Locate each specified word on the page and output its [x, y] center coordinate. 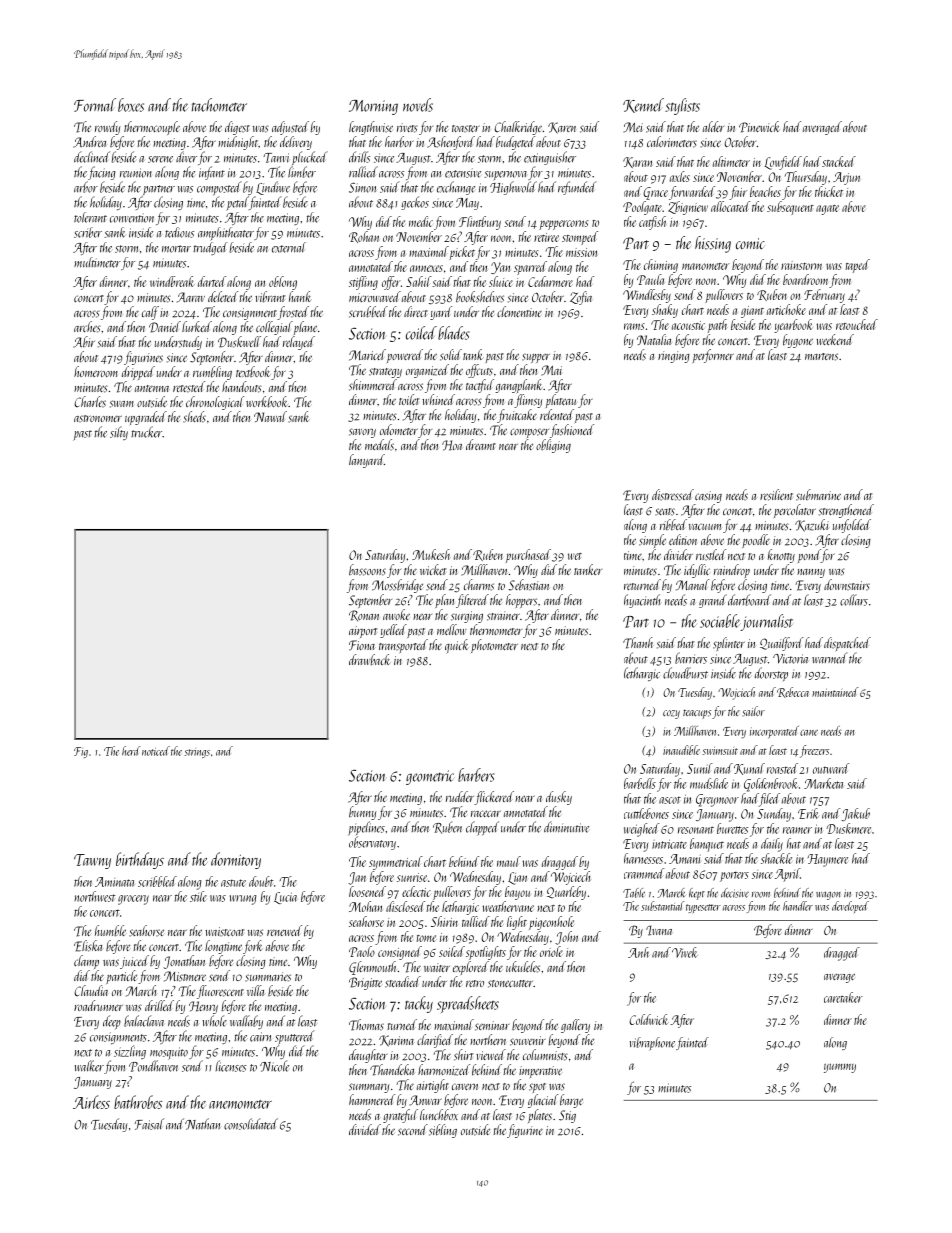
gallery [575, 1026]
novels [418, 105]
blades [454, 333]
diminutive [566, 827]
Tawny [92, 861]
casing [708, 497]
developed [850, 907]
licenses [231, 1066]
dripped [138, 373]
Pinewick [759, 127]
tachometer [219, 105]
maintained [835, 692]
